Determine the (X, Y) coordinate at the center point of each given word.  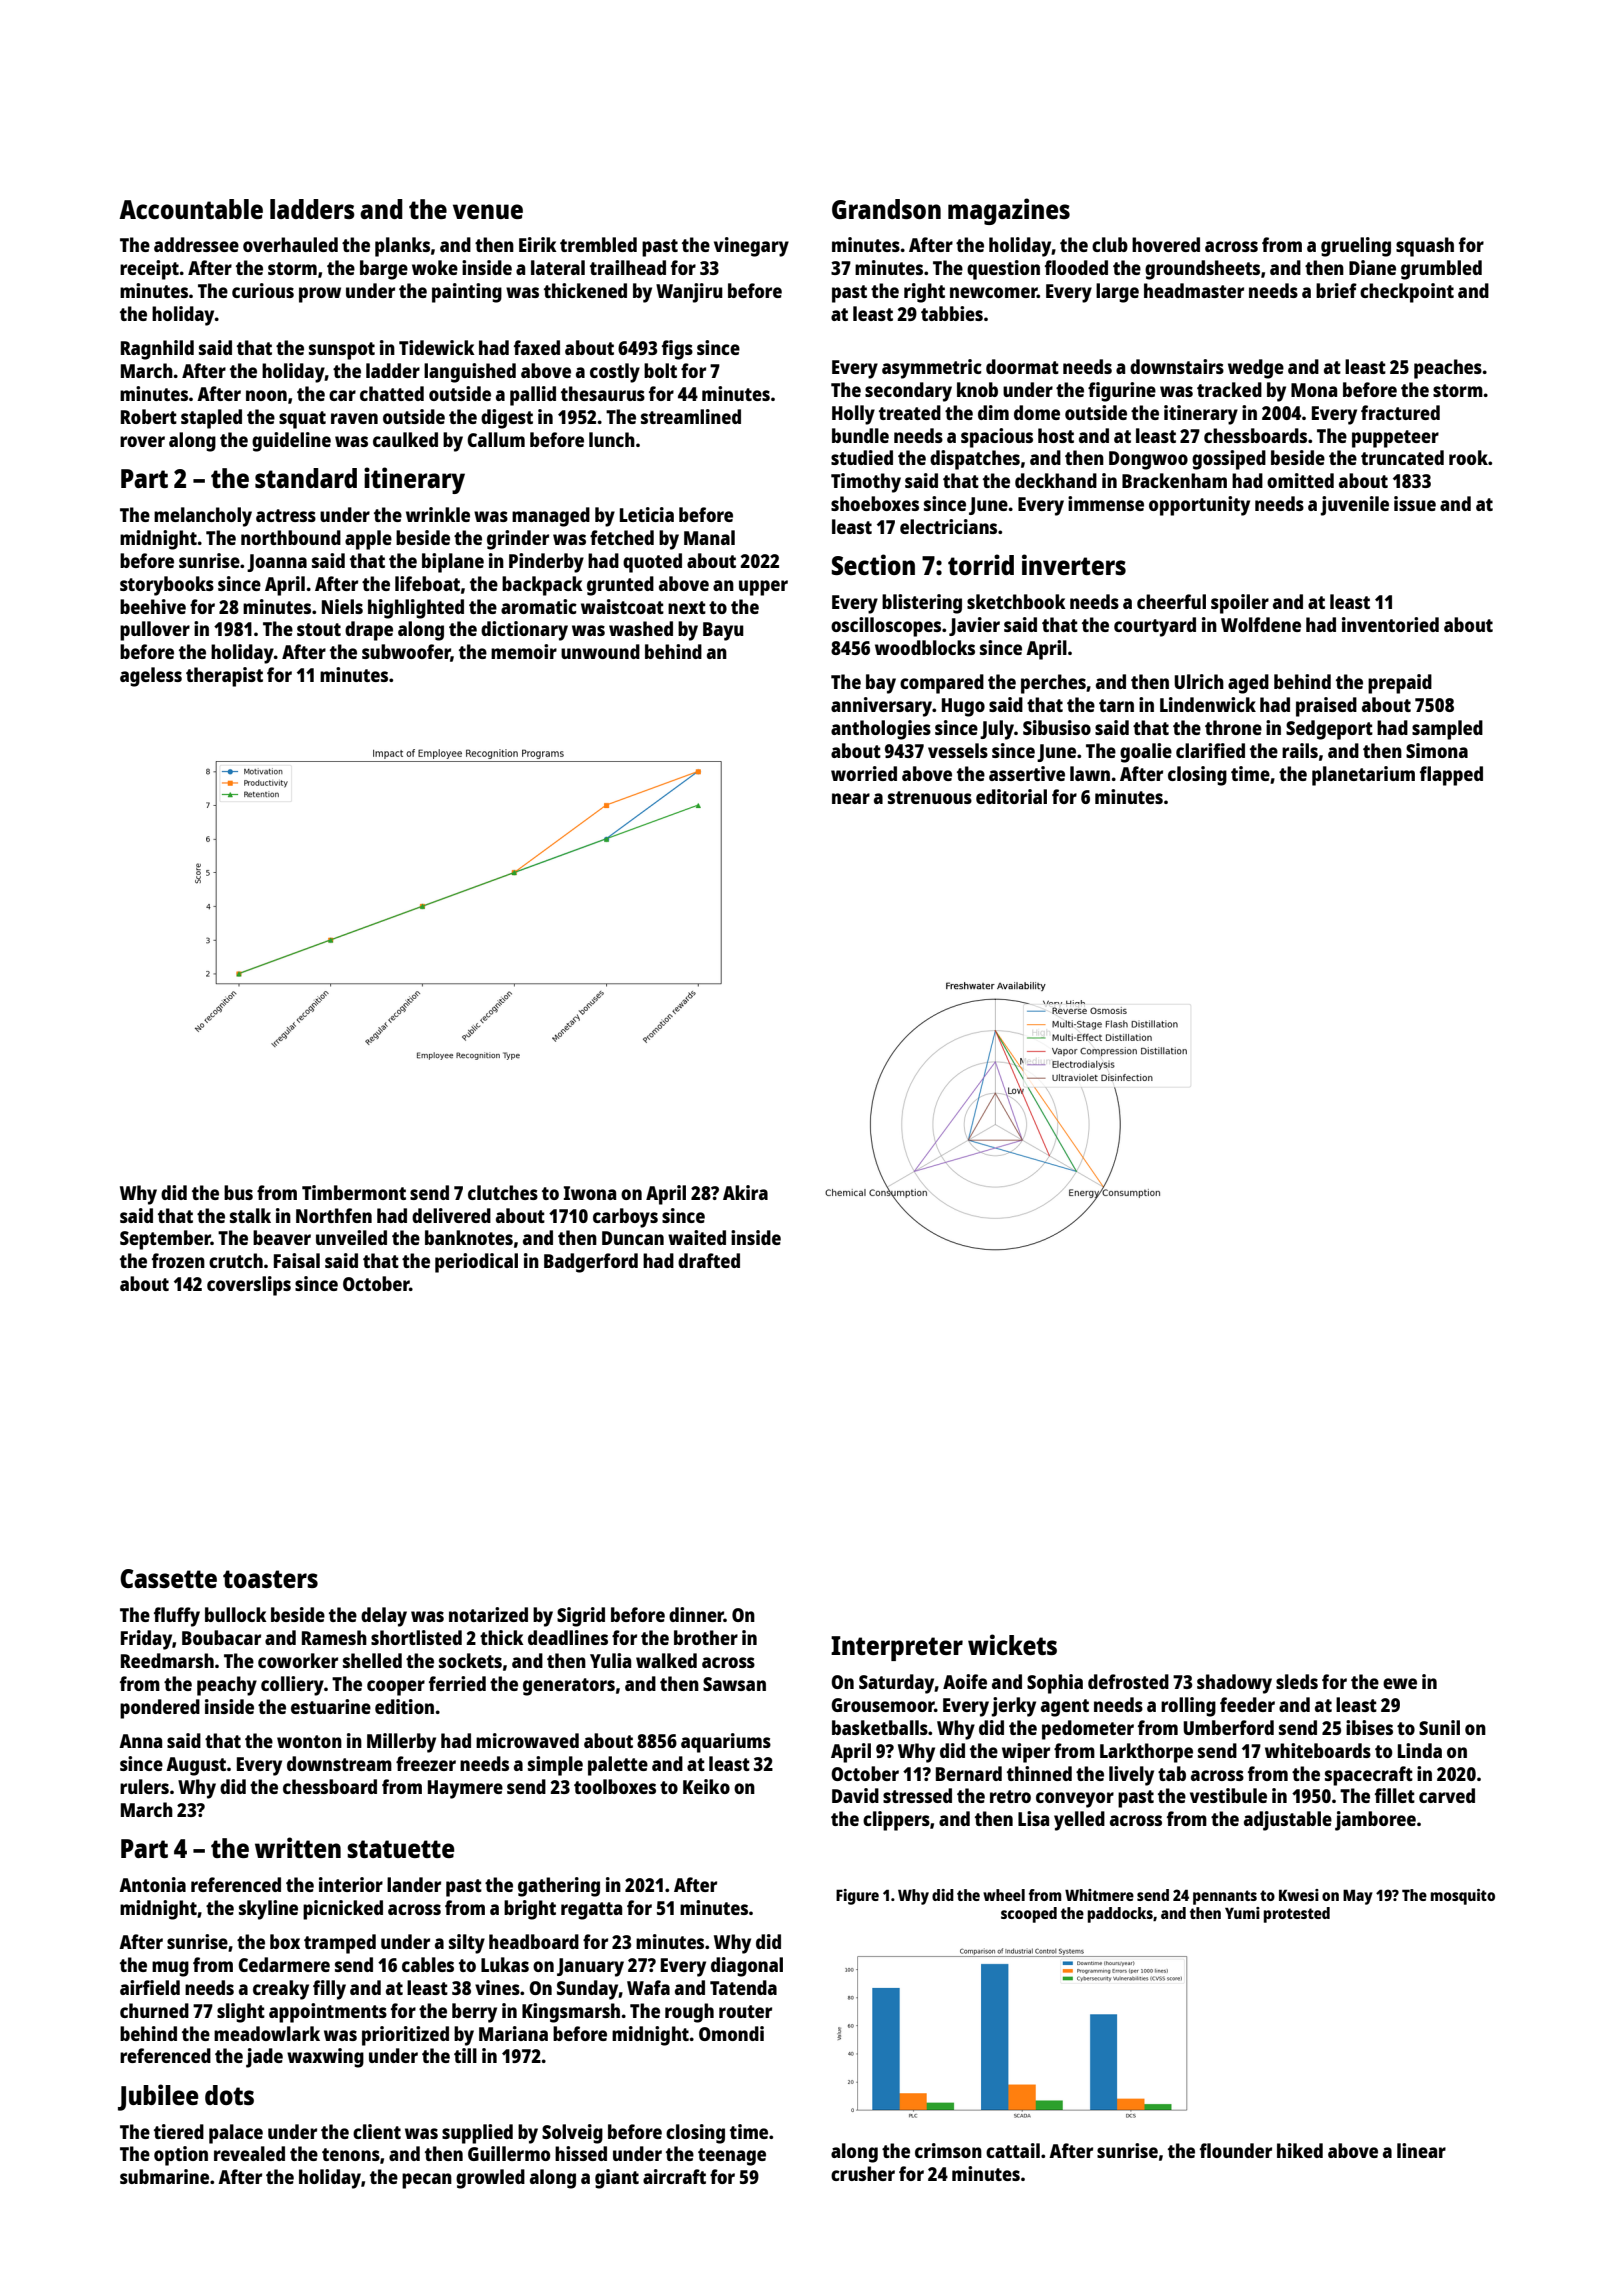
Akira (745, 1192)
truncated (1402, 457)
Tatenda (743, 1987)
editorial (1011, 796)
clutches (503, 1192)
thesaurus (603, 393)
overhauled (290, 244)
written (298, 1847)
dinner (696, 1614)
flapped (1451, 776)
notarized (488, 1614)
